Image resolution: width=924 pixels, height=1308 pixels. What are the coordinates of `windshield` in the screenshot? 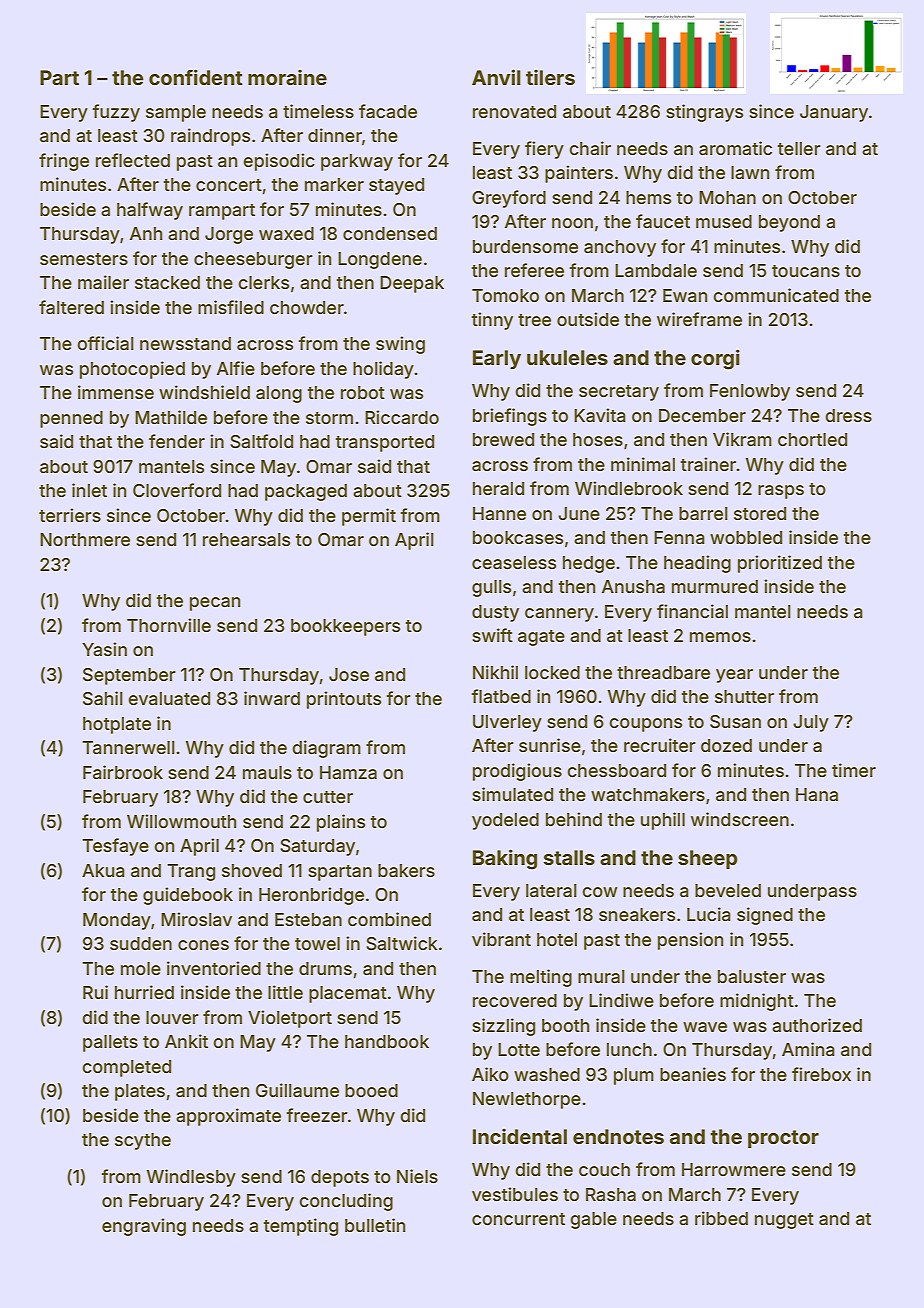 It's located at (204, 392).
